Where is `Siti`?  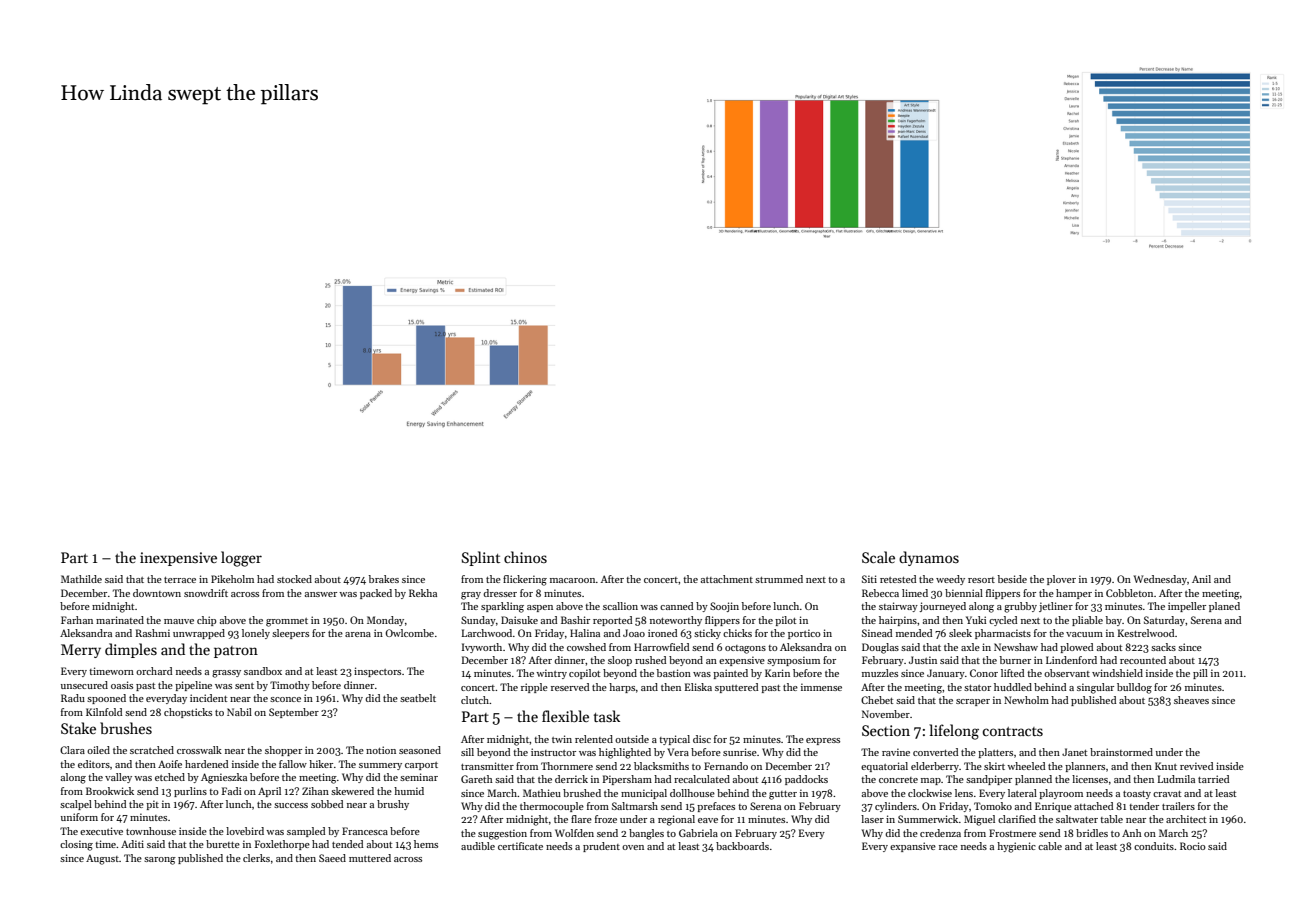
Siti is located at coordinates (869, 579).
